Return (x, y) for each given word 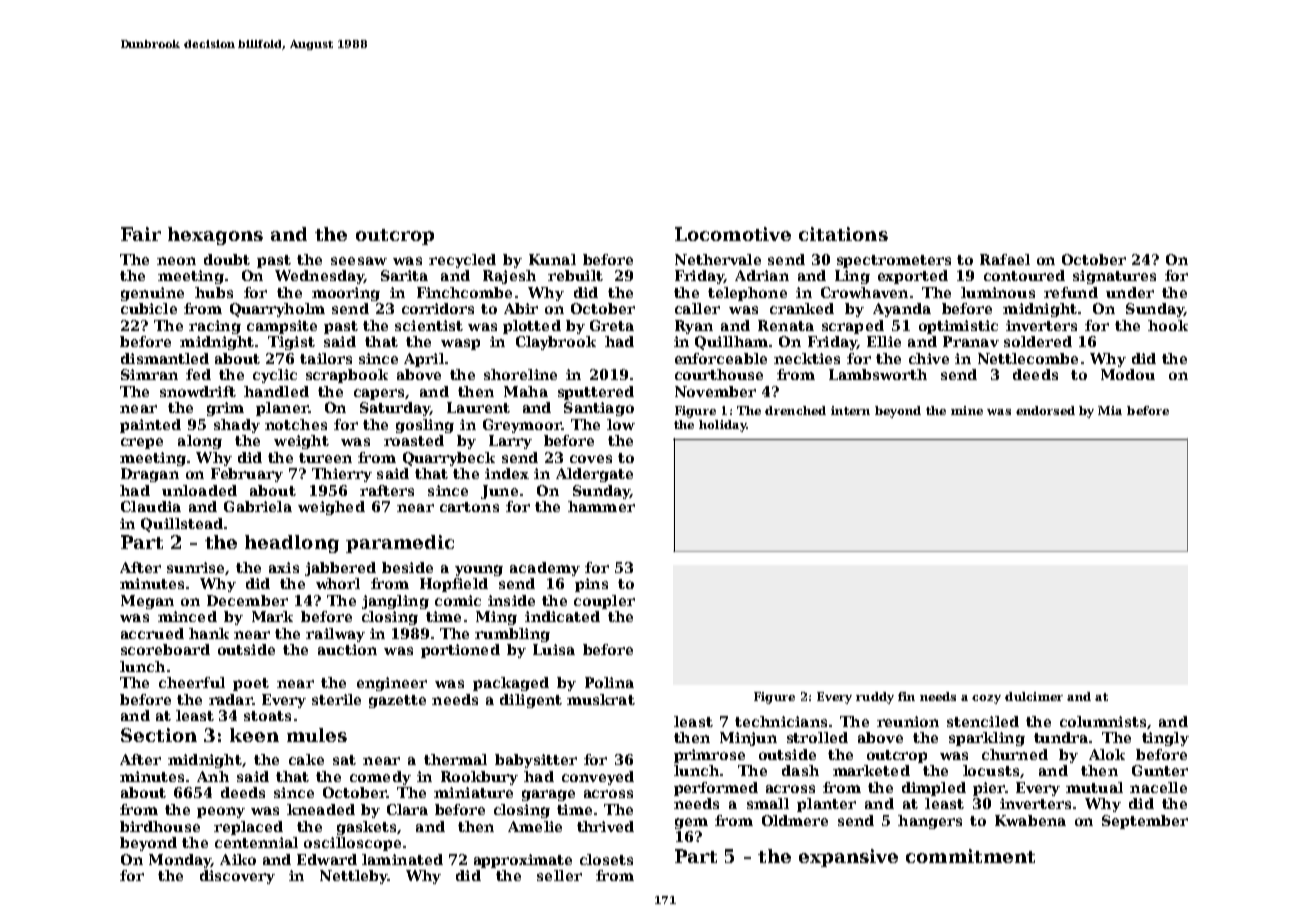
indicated (562, 616)
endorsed (1045, 410)
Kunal (552, 259)
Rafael (1005, 259)
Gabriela (258, 506)
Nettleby (354, 877)
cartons (469, 507)
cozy (986, 699)
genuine (152, 294)
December (247, 600)
